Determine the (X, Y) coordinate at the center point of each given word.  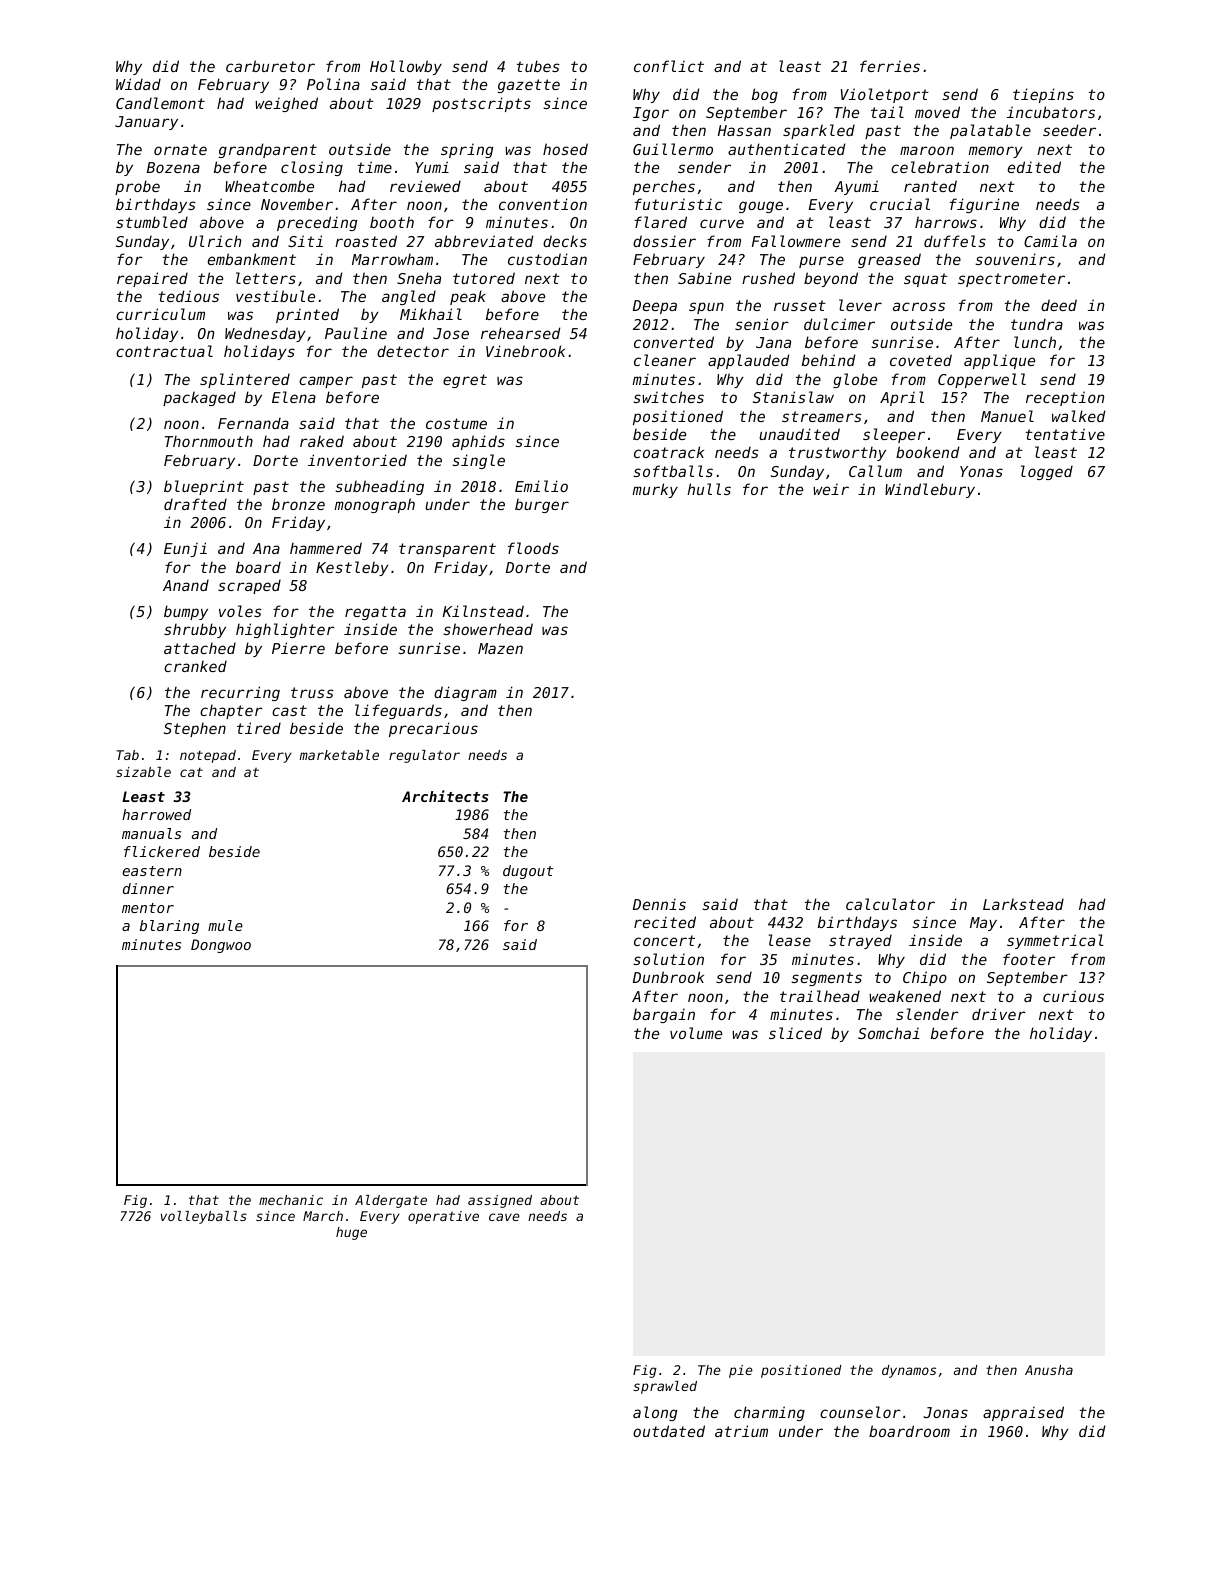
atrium (741, 1431)
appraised (1023, 1413)
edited (1034, 167)
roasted (366, 241)
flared (661, 222)
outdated (669, 1431)
